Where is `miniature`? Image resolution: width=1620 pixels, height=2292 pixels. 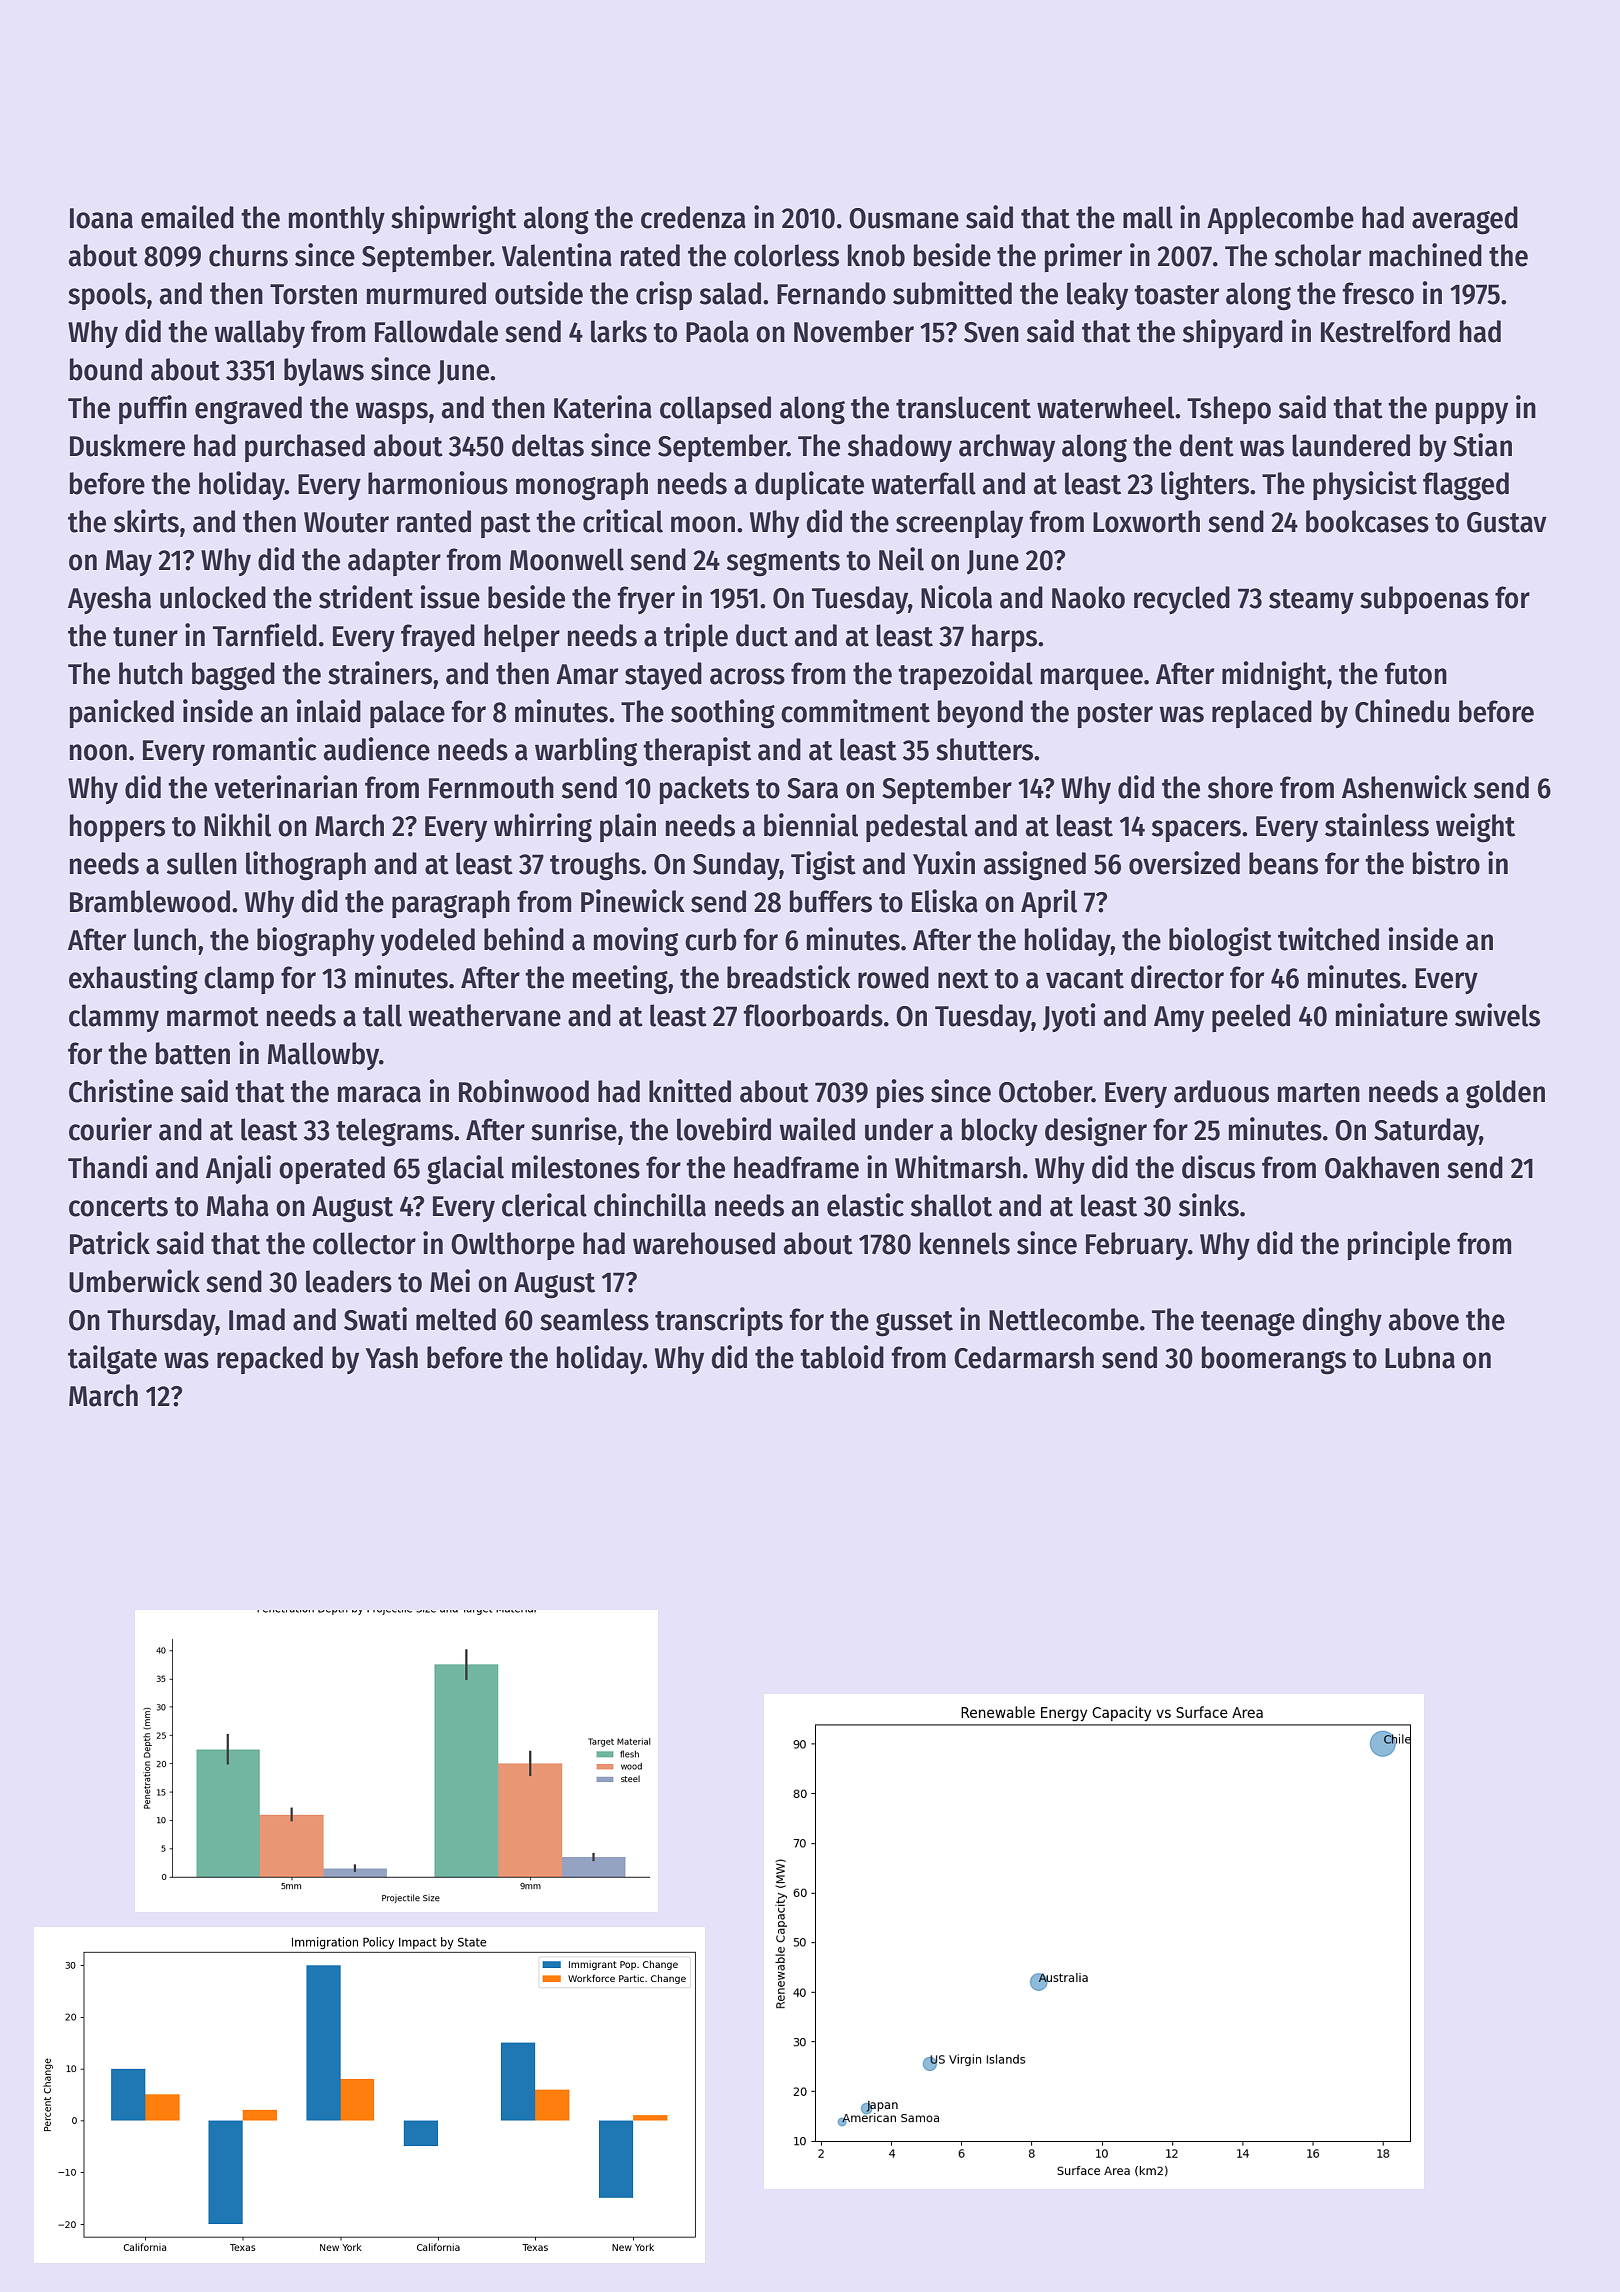
miniature is located at coordinates (1392, 1015).
